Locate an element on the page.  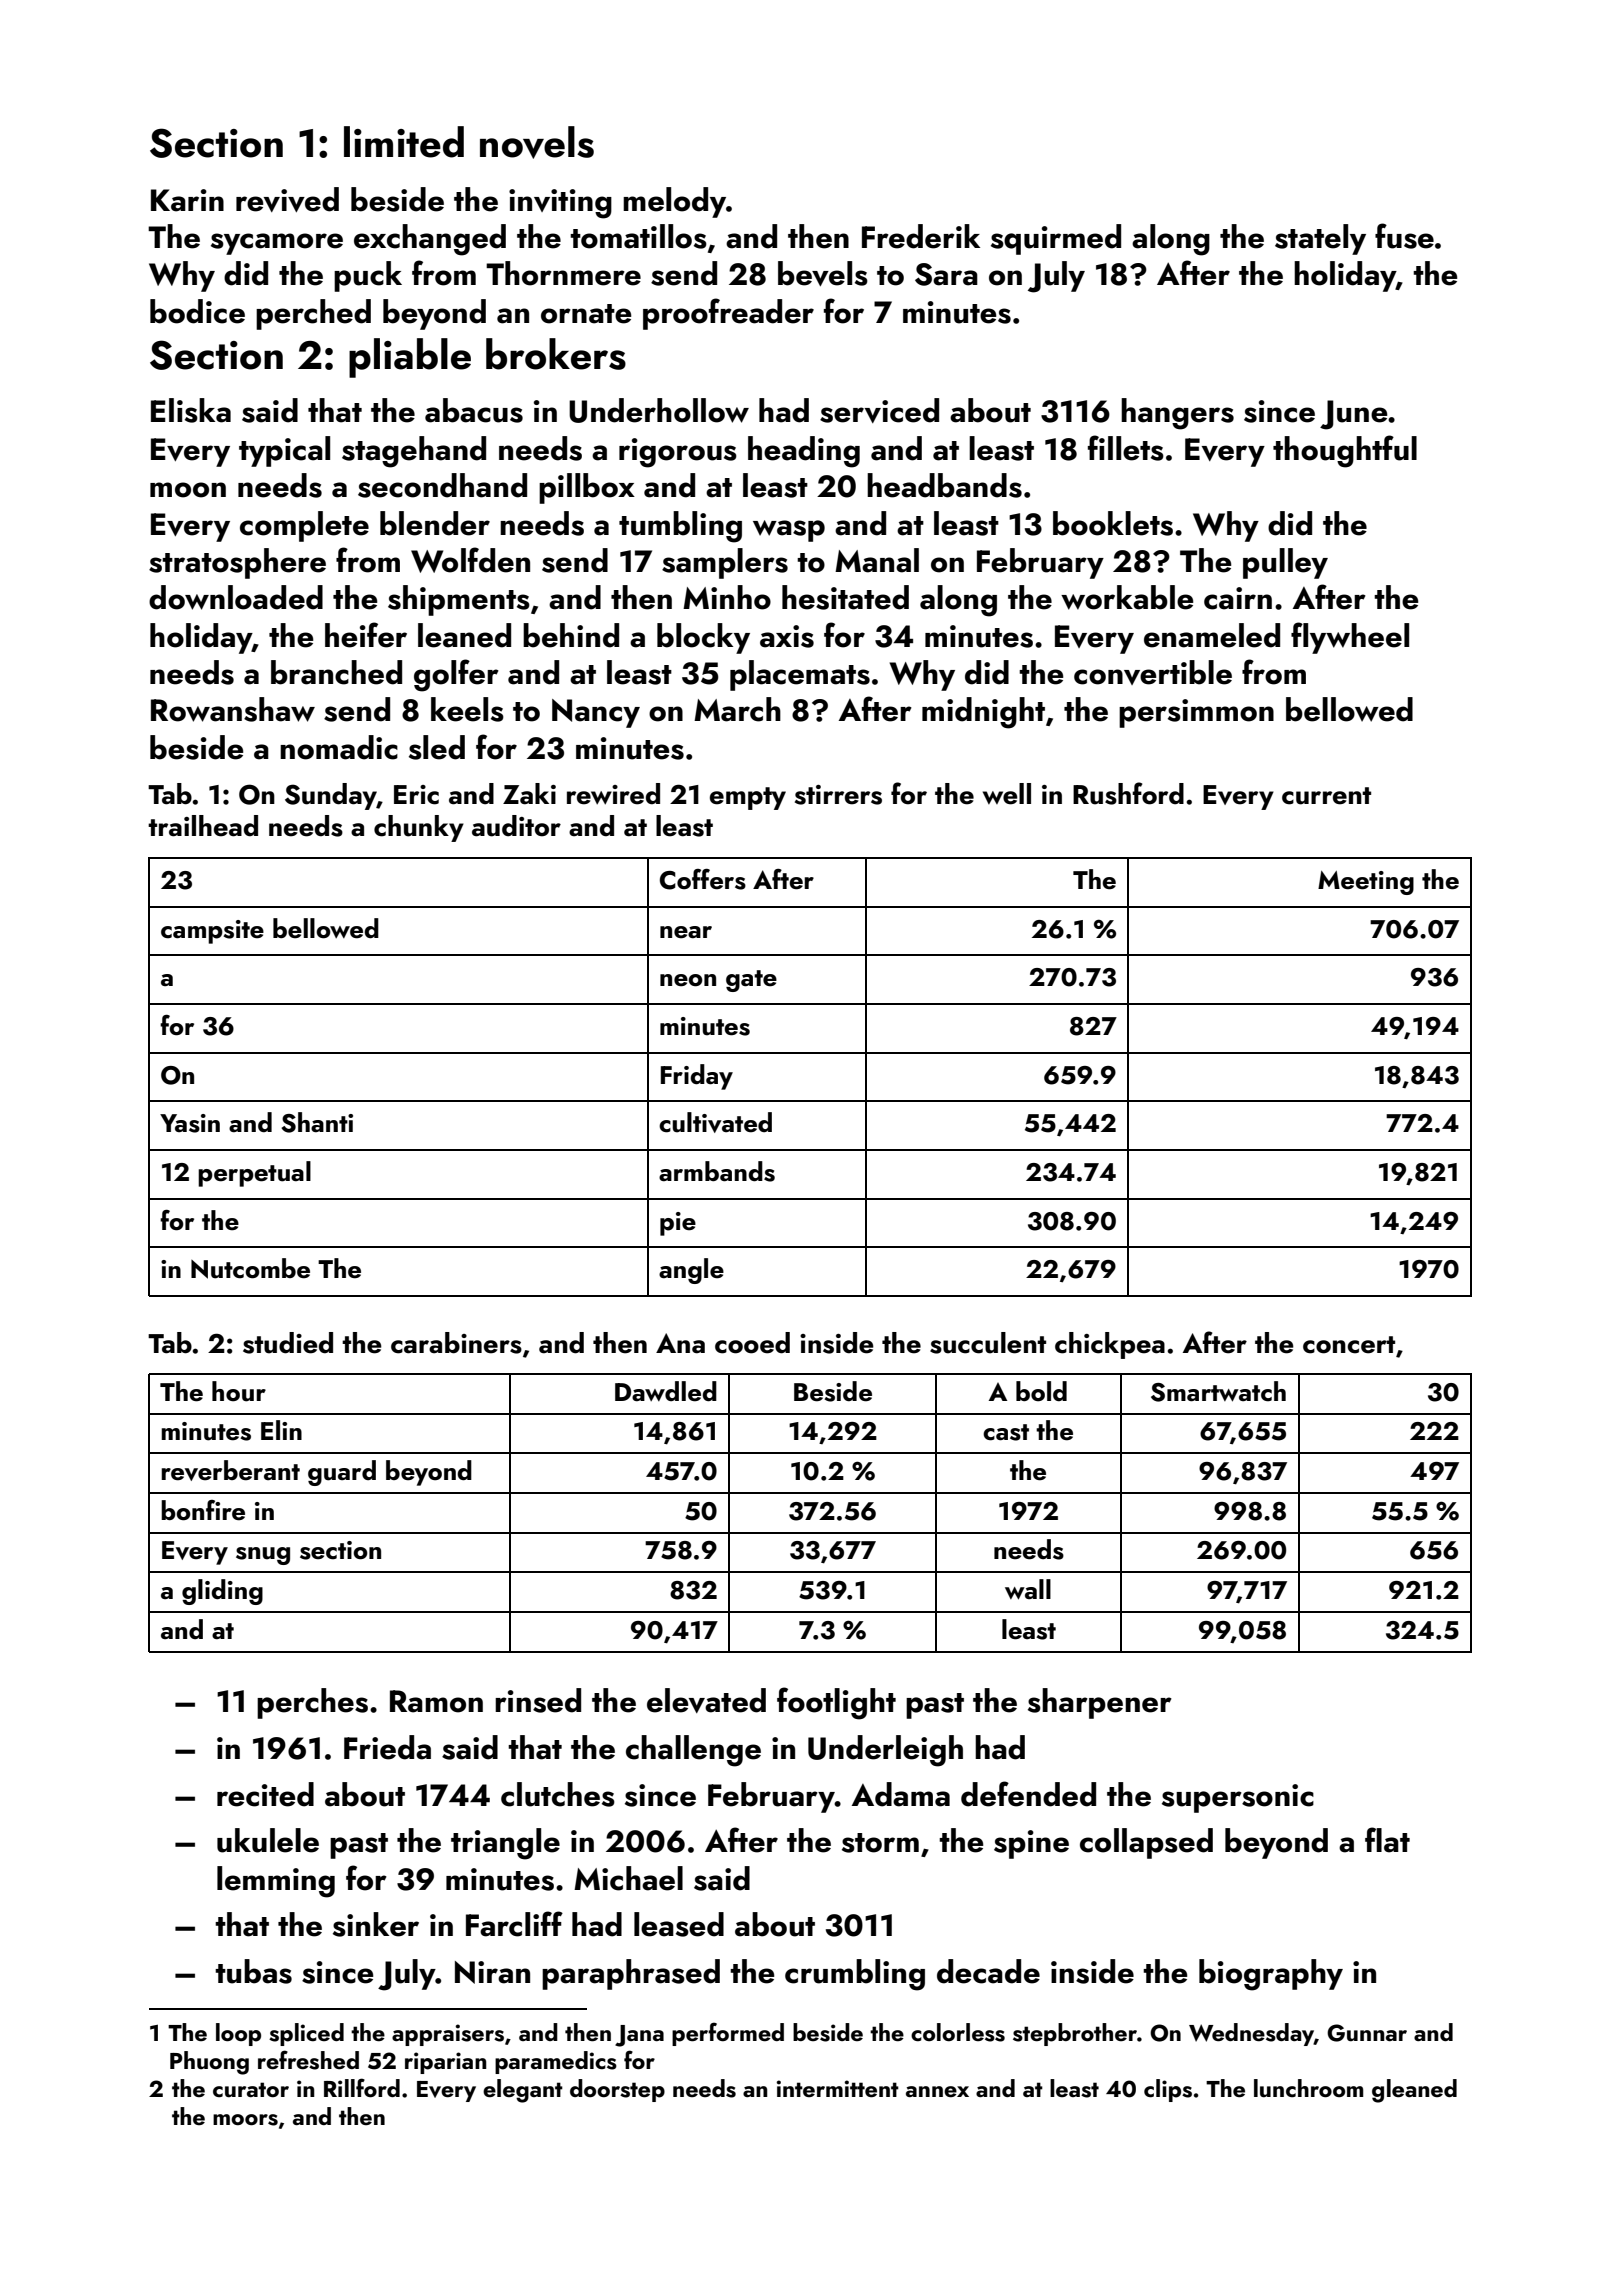
stately is located at coordinates (1320, 239).
